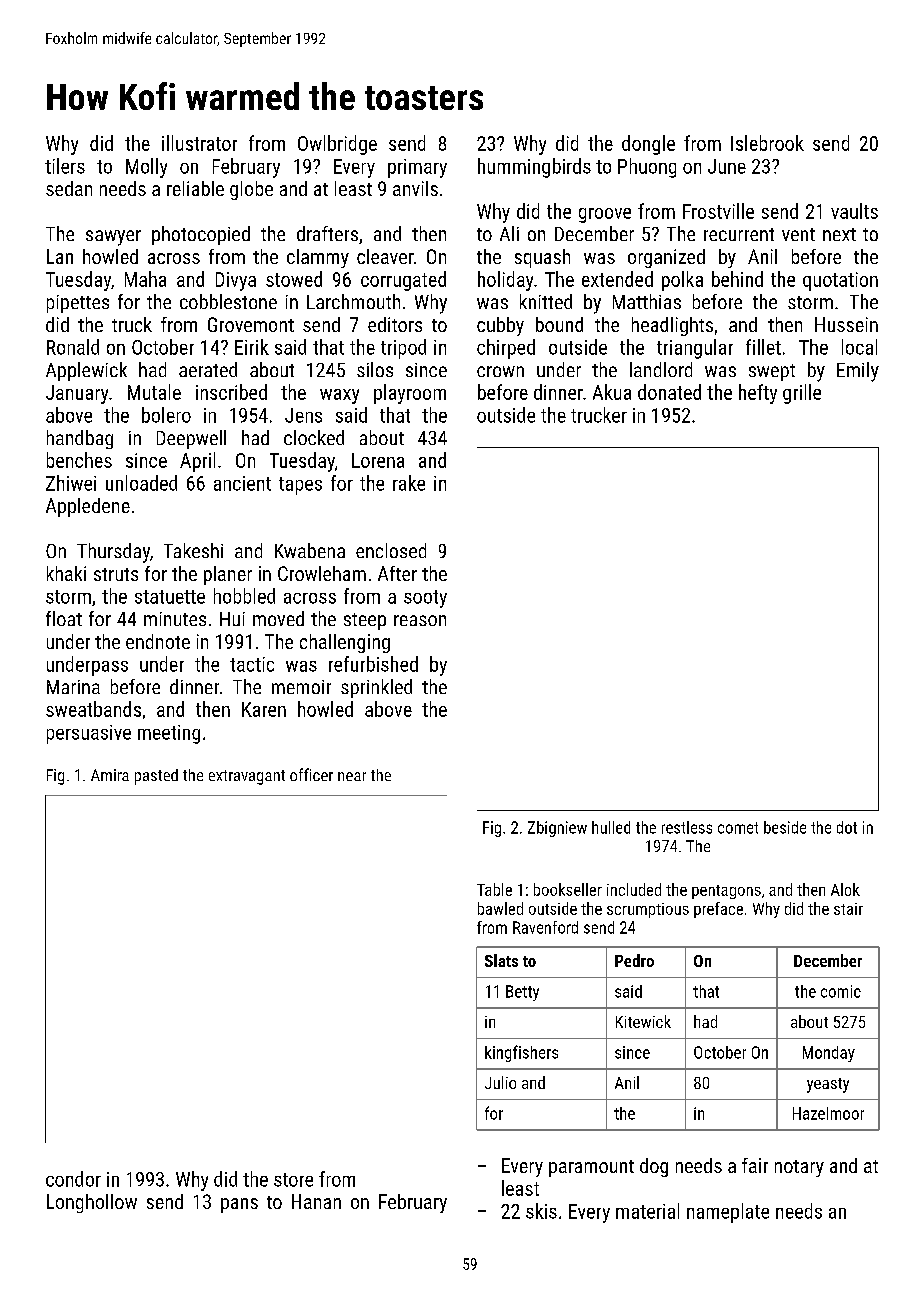  Describe the element at coordinates (845, 889) in the image. I see `Alok` at that location.
